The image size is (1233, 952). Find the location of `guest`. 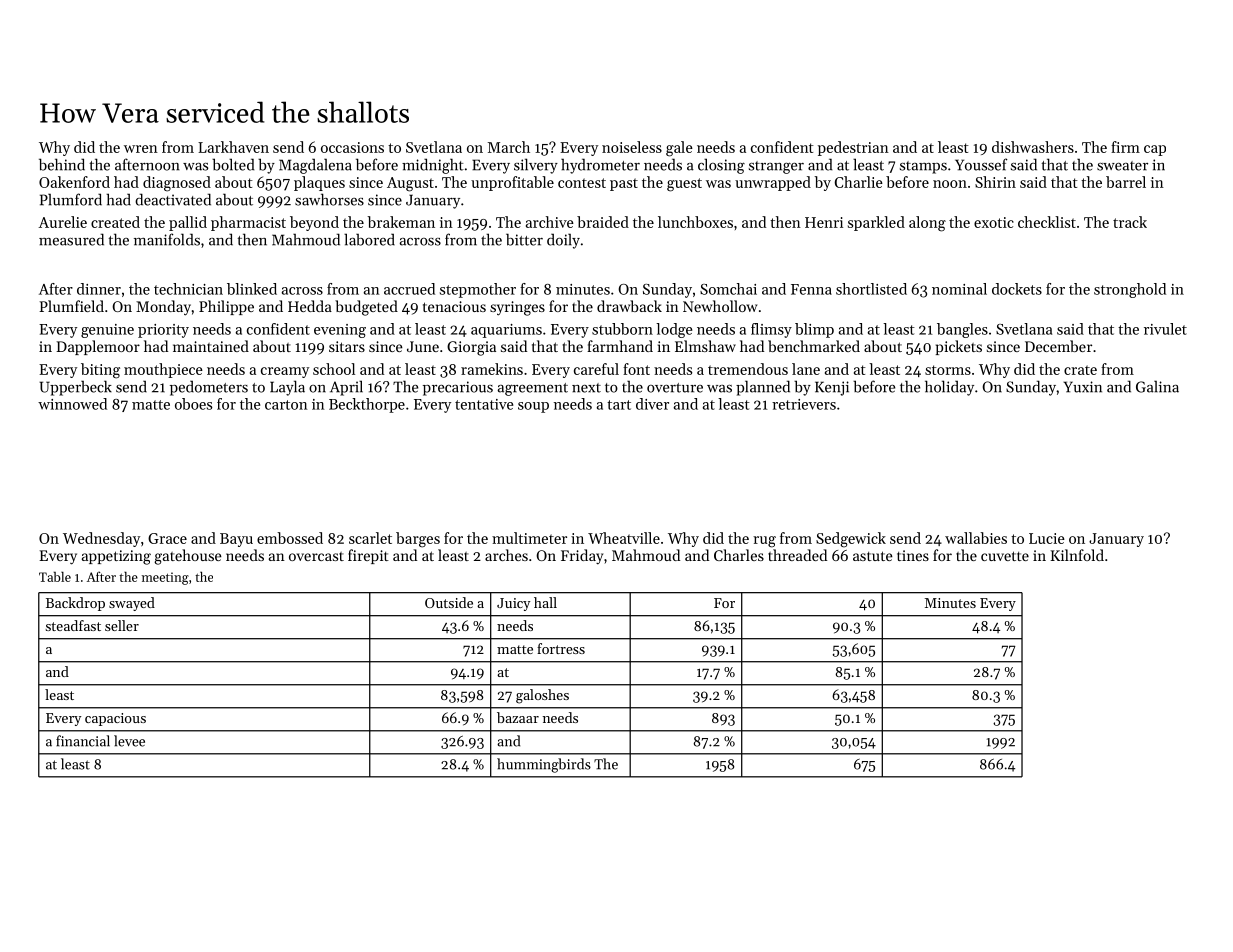

guest is located at coordinates (684, 185).
